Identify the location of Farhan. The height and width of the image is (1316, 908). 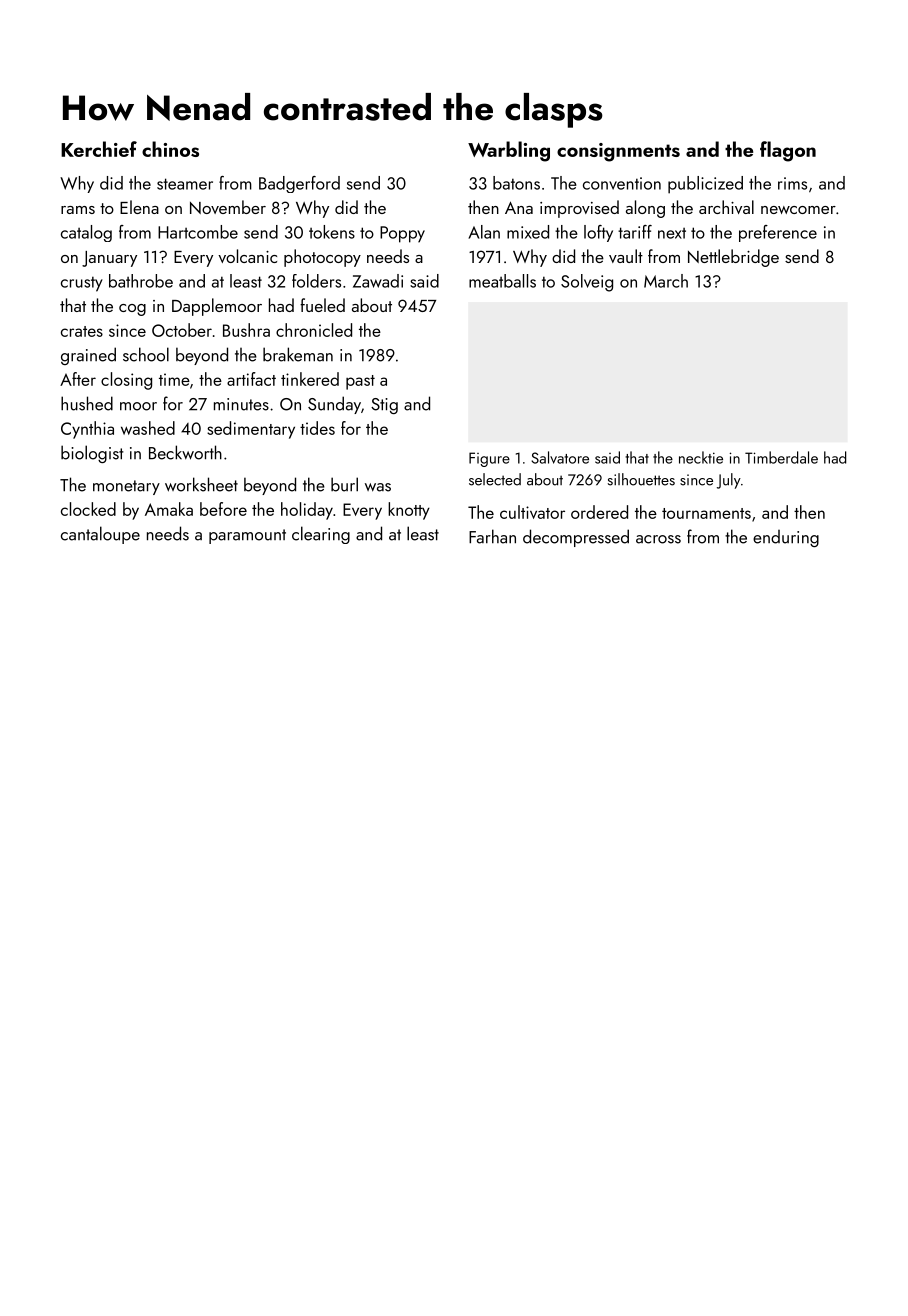
(492, 536).
